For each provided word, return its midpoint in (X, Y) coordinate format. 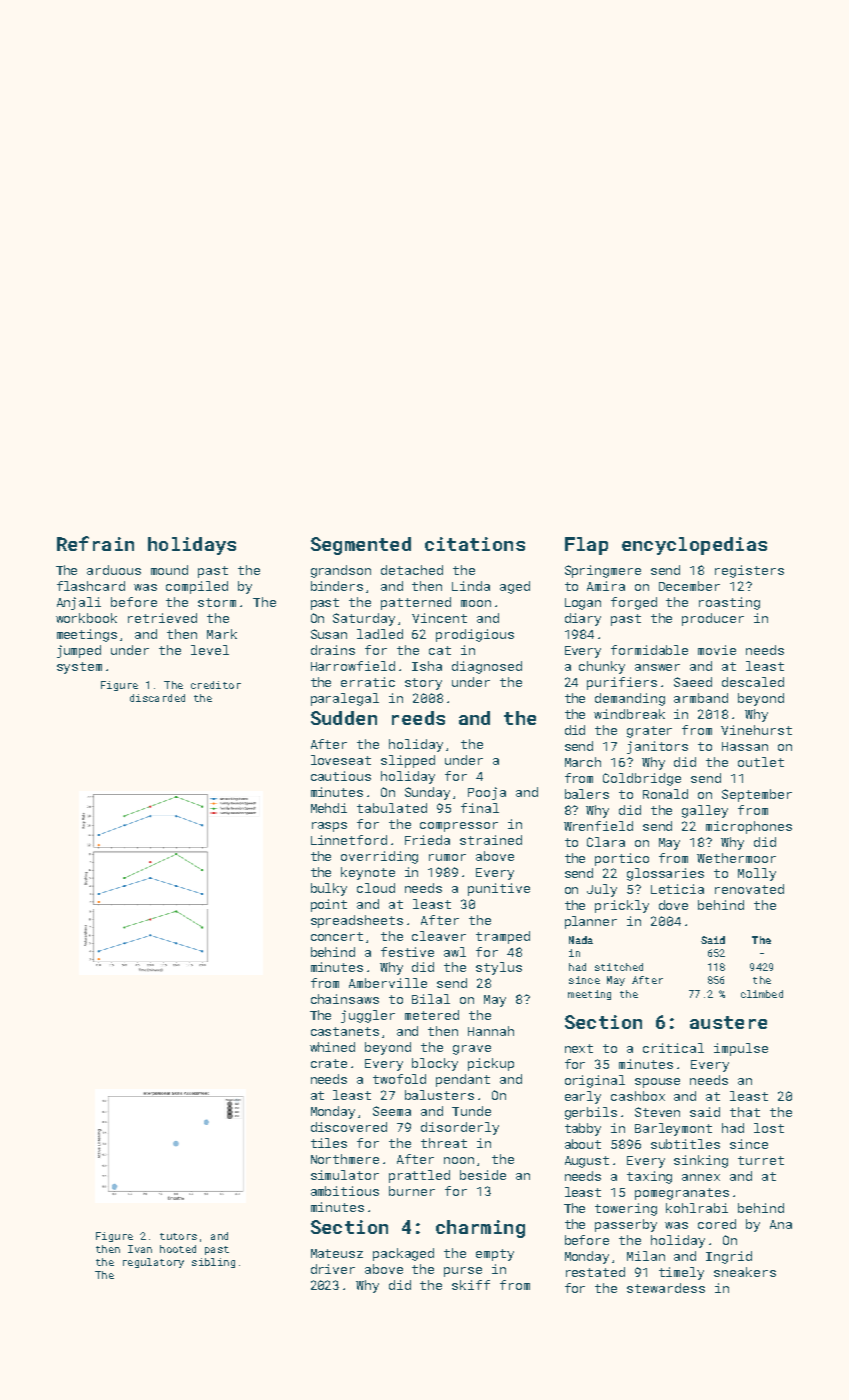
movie (717, 650)
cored (717, 1224)
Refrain (95, 543)
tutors (178, 1236)
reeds (418, 718)
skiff (471, 1285)
